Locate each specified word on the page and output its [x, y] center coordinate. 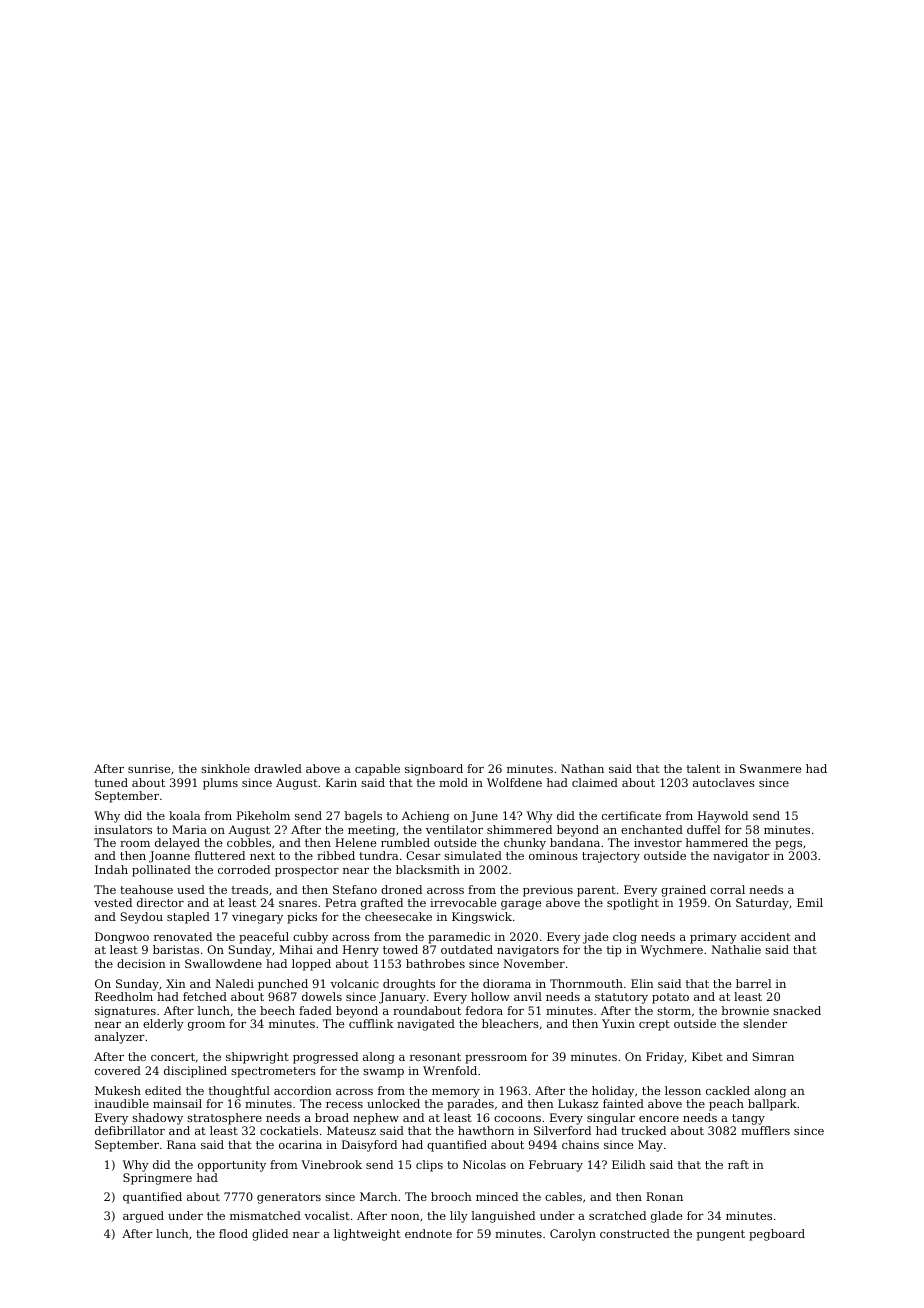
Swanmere [770, 768]
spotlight [633, 904]
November [534, 963]
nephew [376, 1119]
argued [143, 1217]
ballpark [772, 1105]
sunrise [149, 768]
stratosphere [224, 1119]
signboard [434, 770]
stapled [188, 918]
